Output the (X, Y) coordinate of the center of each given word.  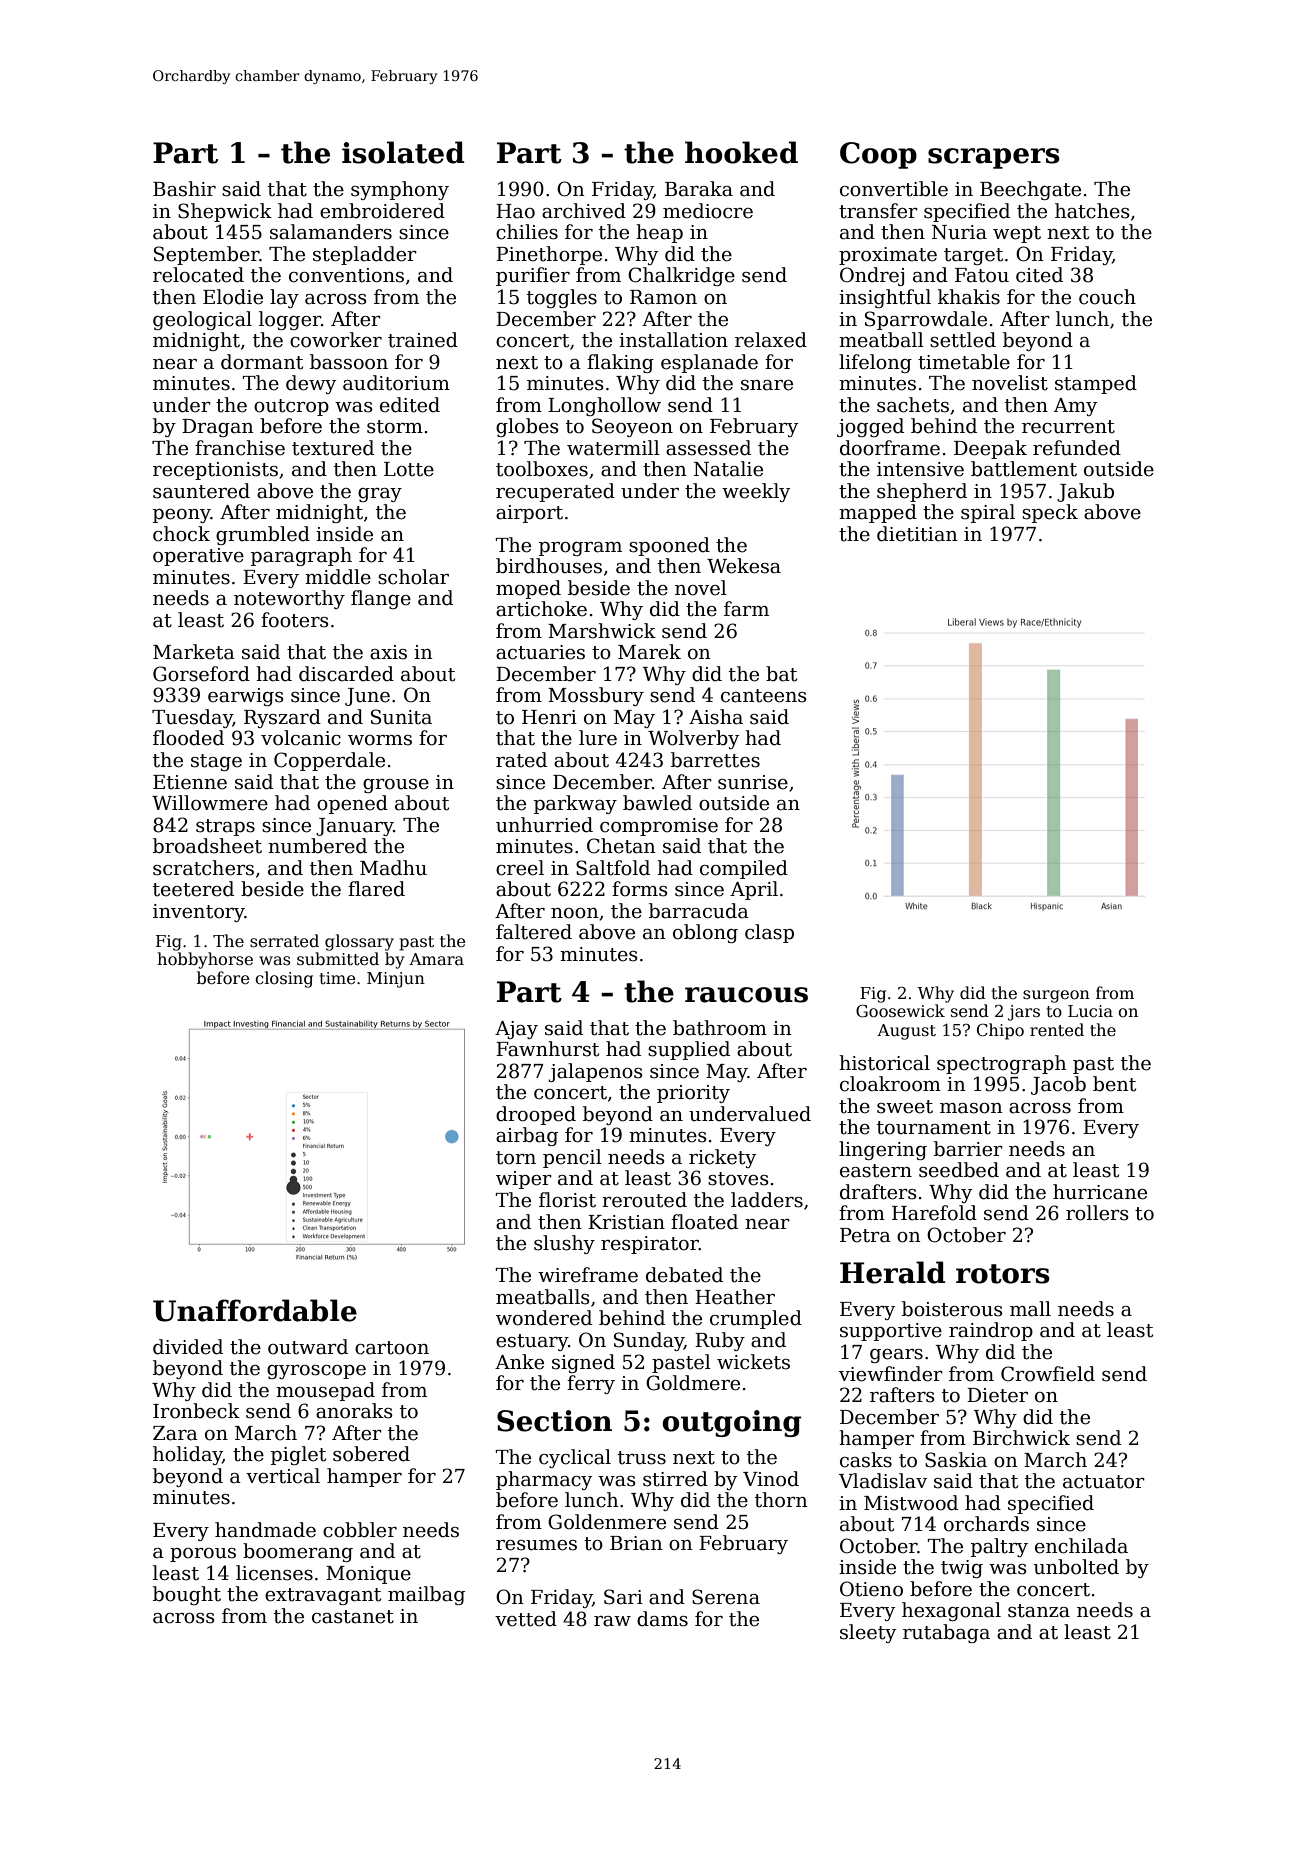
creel (520, 868)
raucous (746, 995)
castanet (353, 1617)
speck (1050, 513)
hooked (741, 152)
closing (284, 979)
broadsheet (207, 846)
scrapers (994, 158)
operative (198, 557)
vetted (526, 1619)
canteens (764, 696)
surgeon (1056, 996)
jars (1024, 1013)
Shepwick (225, 212)
